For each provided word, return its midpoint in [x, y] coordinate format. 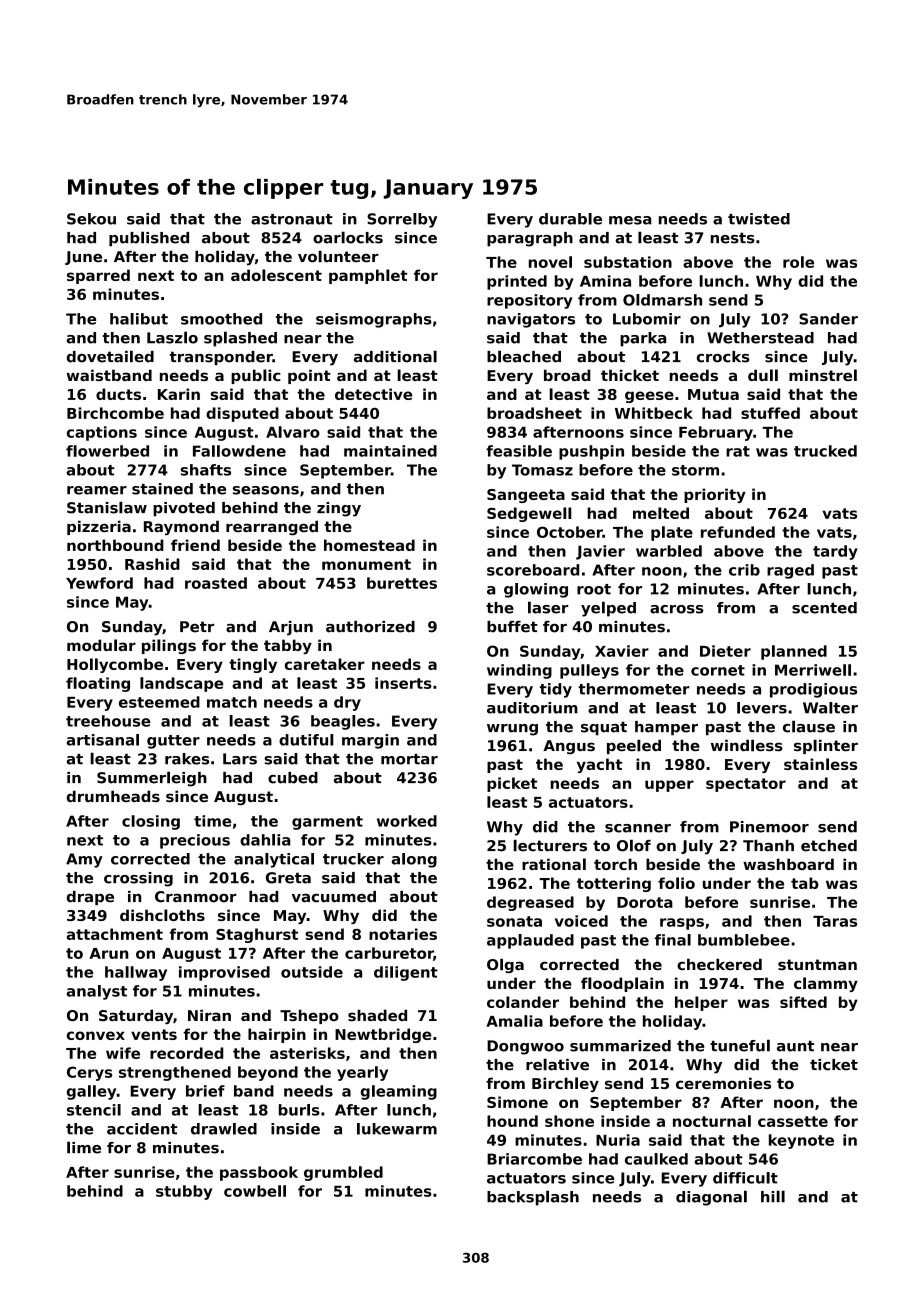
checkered [719, 965]
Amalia [514, 1021]
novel [550, 262]
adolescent [276, 275]
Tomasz [542, 470]
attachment [115, 934]
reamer [97, 490]
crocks [723, 357]
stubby [184, 1192]
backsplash [533, 1198]
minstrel [823, 375]
